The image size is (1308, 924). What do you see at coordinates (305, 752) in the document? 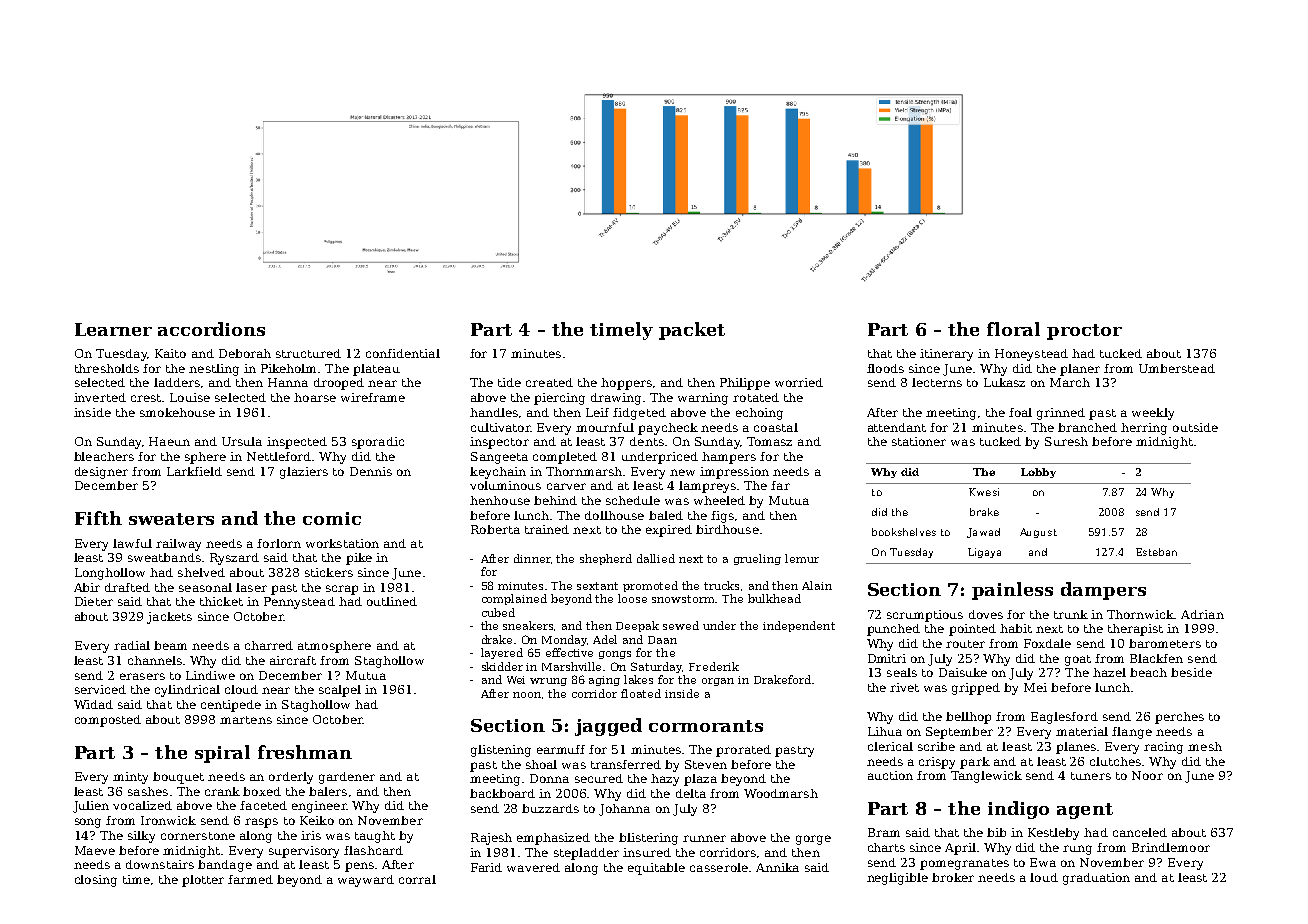
I see `freshman` at bounding box center [305, 752].
